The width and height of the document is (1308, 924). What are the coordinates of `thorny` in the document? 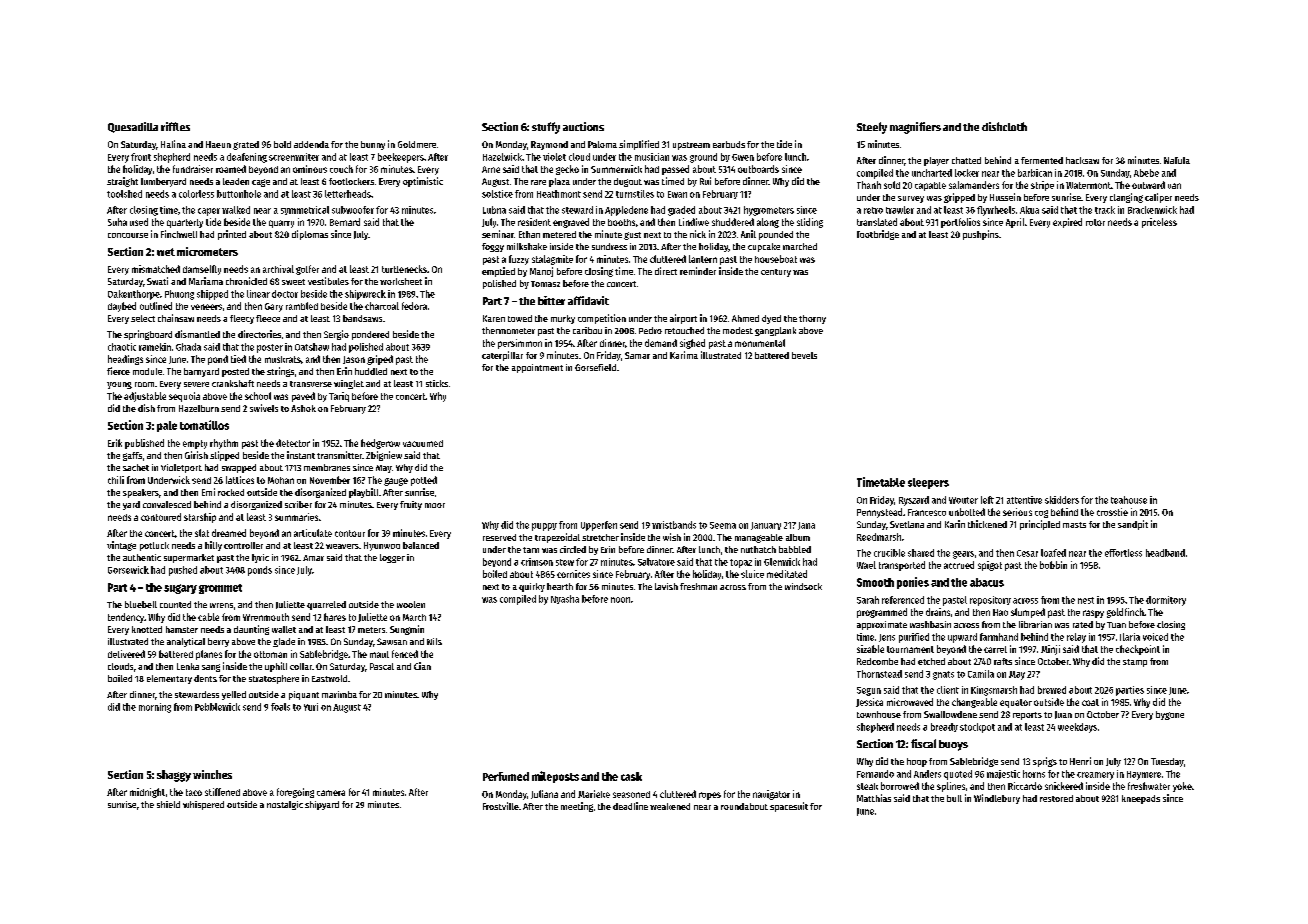 It's located at (812, 319).
